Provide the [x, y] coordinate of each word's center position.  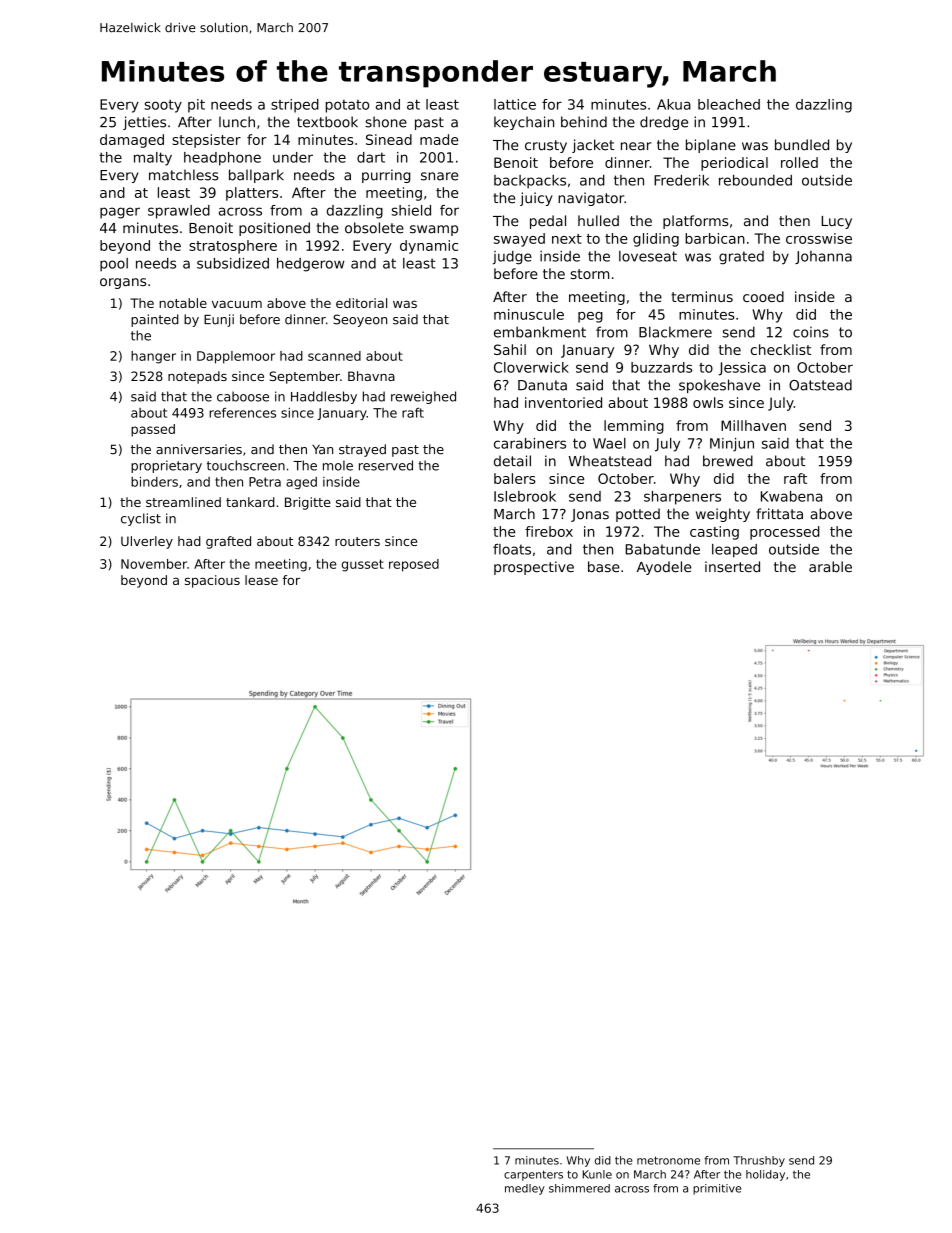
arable [830, 566]
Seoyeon [360, 320]
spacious [212, 581]
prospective [534, 568]
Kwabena [791, 496]
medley [525, 1189]
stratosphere [233, 247]
